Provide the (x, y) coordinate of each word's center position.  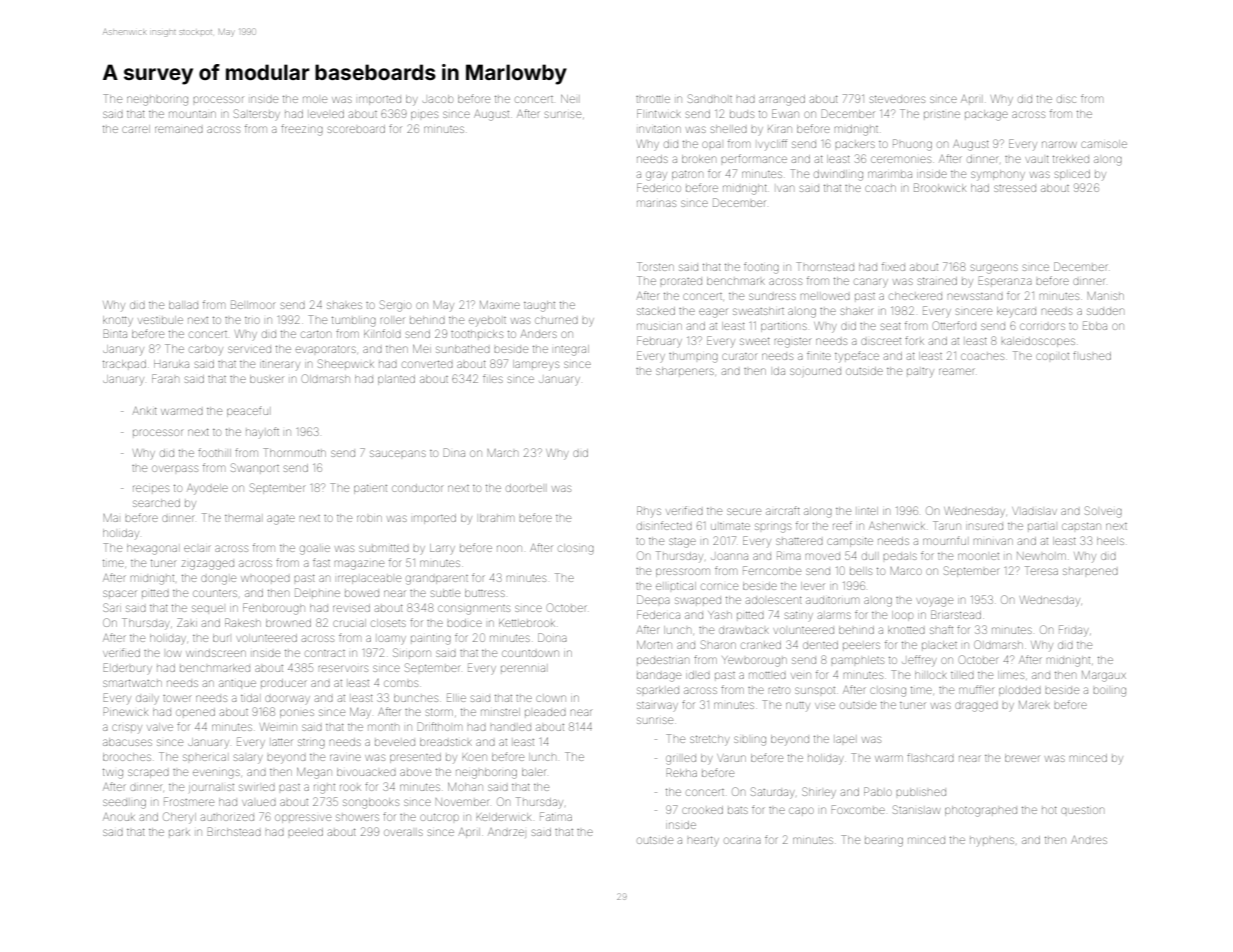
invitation (660, 129)
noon (509, 548)
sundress (772, 296)
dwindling (838, 175)
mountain (192, 114)
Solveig (1103, 512)
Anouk (119, 817)
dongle (218, 580)
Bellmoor (252, 304)
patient (370, 489)
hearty (703, 841)
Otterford (954, 325)
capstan (1081, 526)
